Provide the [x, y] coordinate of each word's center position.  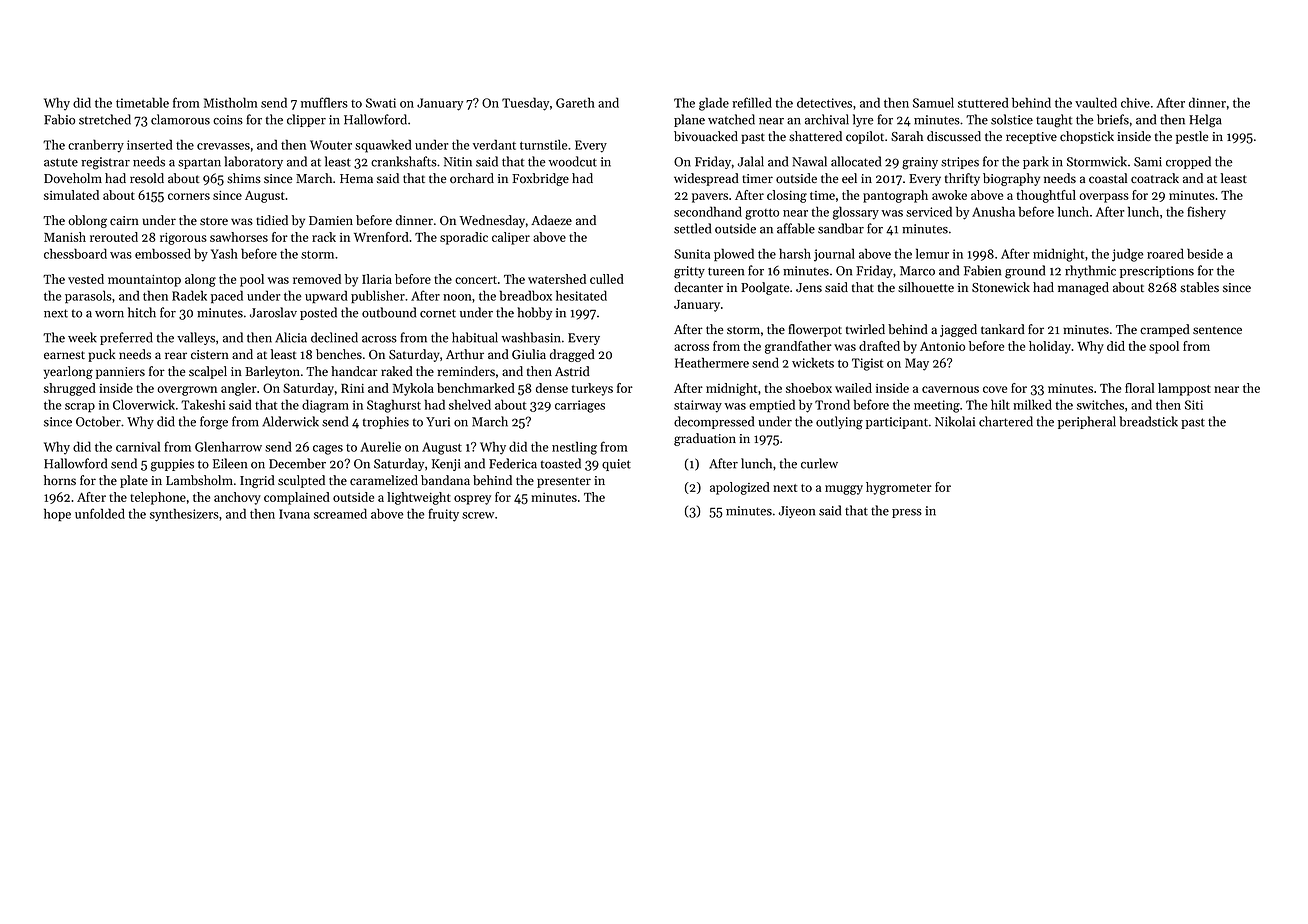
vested [86, 279]
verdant [494, 144]
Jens [809, 288]
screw [478, 515]
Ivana [294, 514]
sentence [1217, 330]
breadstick [1148, 421]
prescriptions [1157, 272]
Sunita [692, 254]
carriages [580, 406]
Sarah [907, 136]
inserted [150, 144]
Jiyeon [797, 512]
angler [239, 389]
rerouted [114, 237]
